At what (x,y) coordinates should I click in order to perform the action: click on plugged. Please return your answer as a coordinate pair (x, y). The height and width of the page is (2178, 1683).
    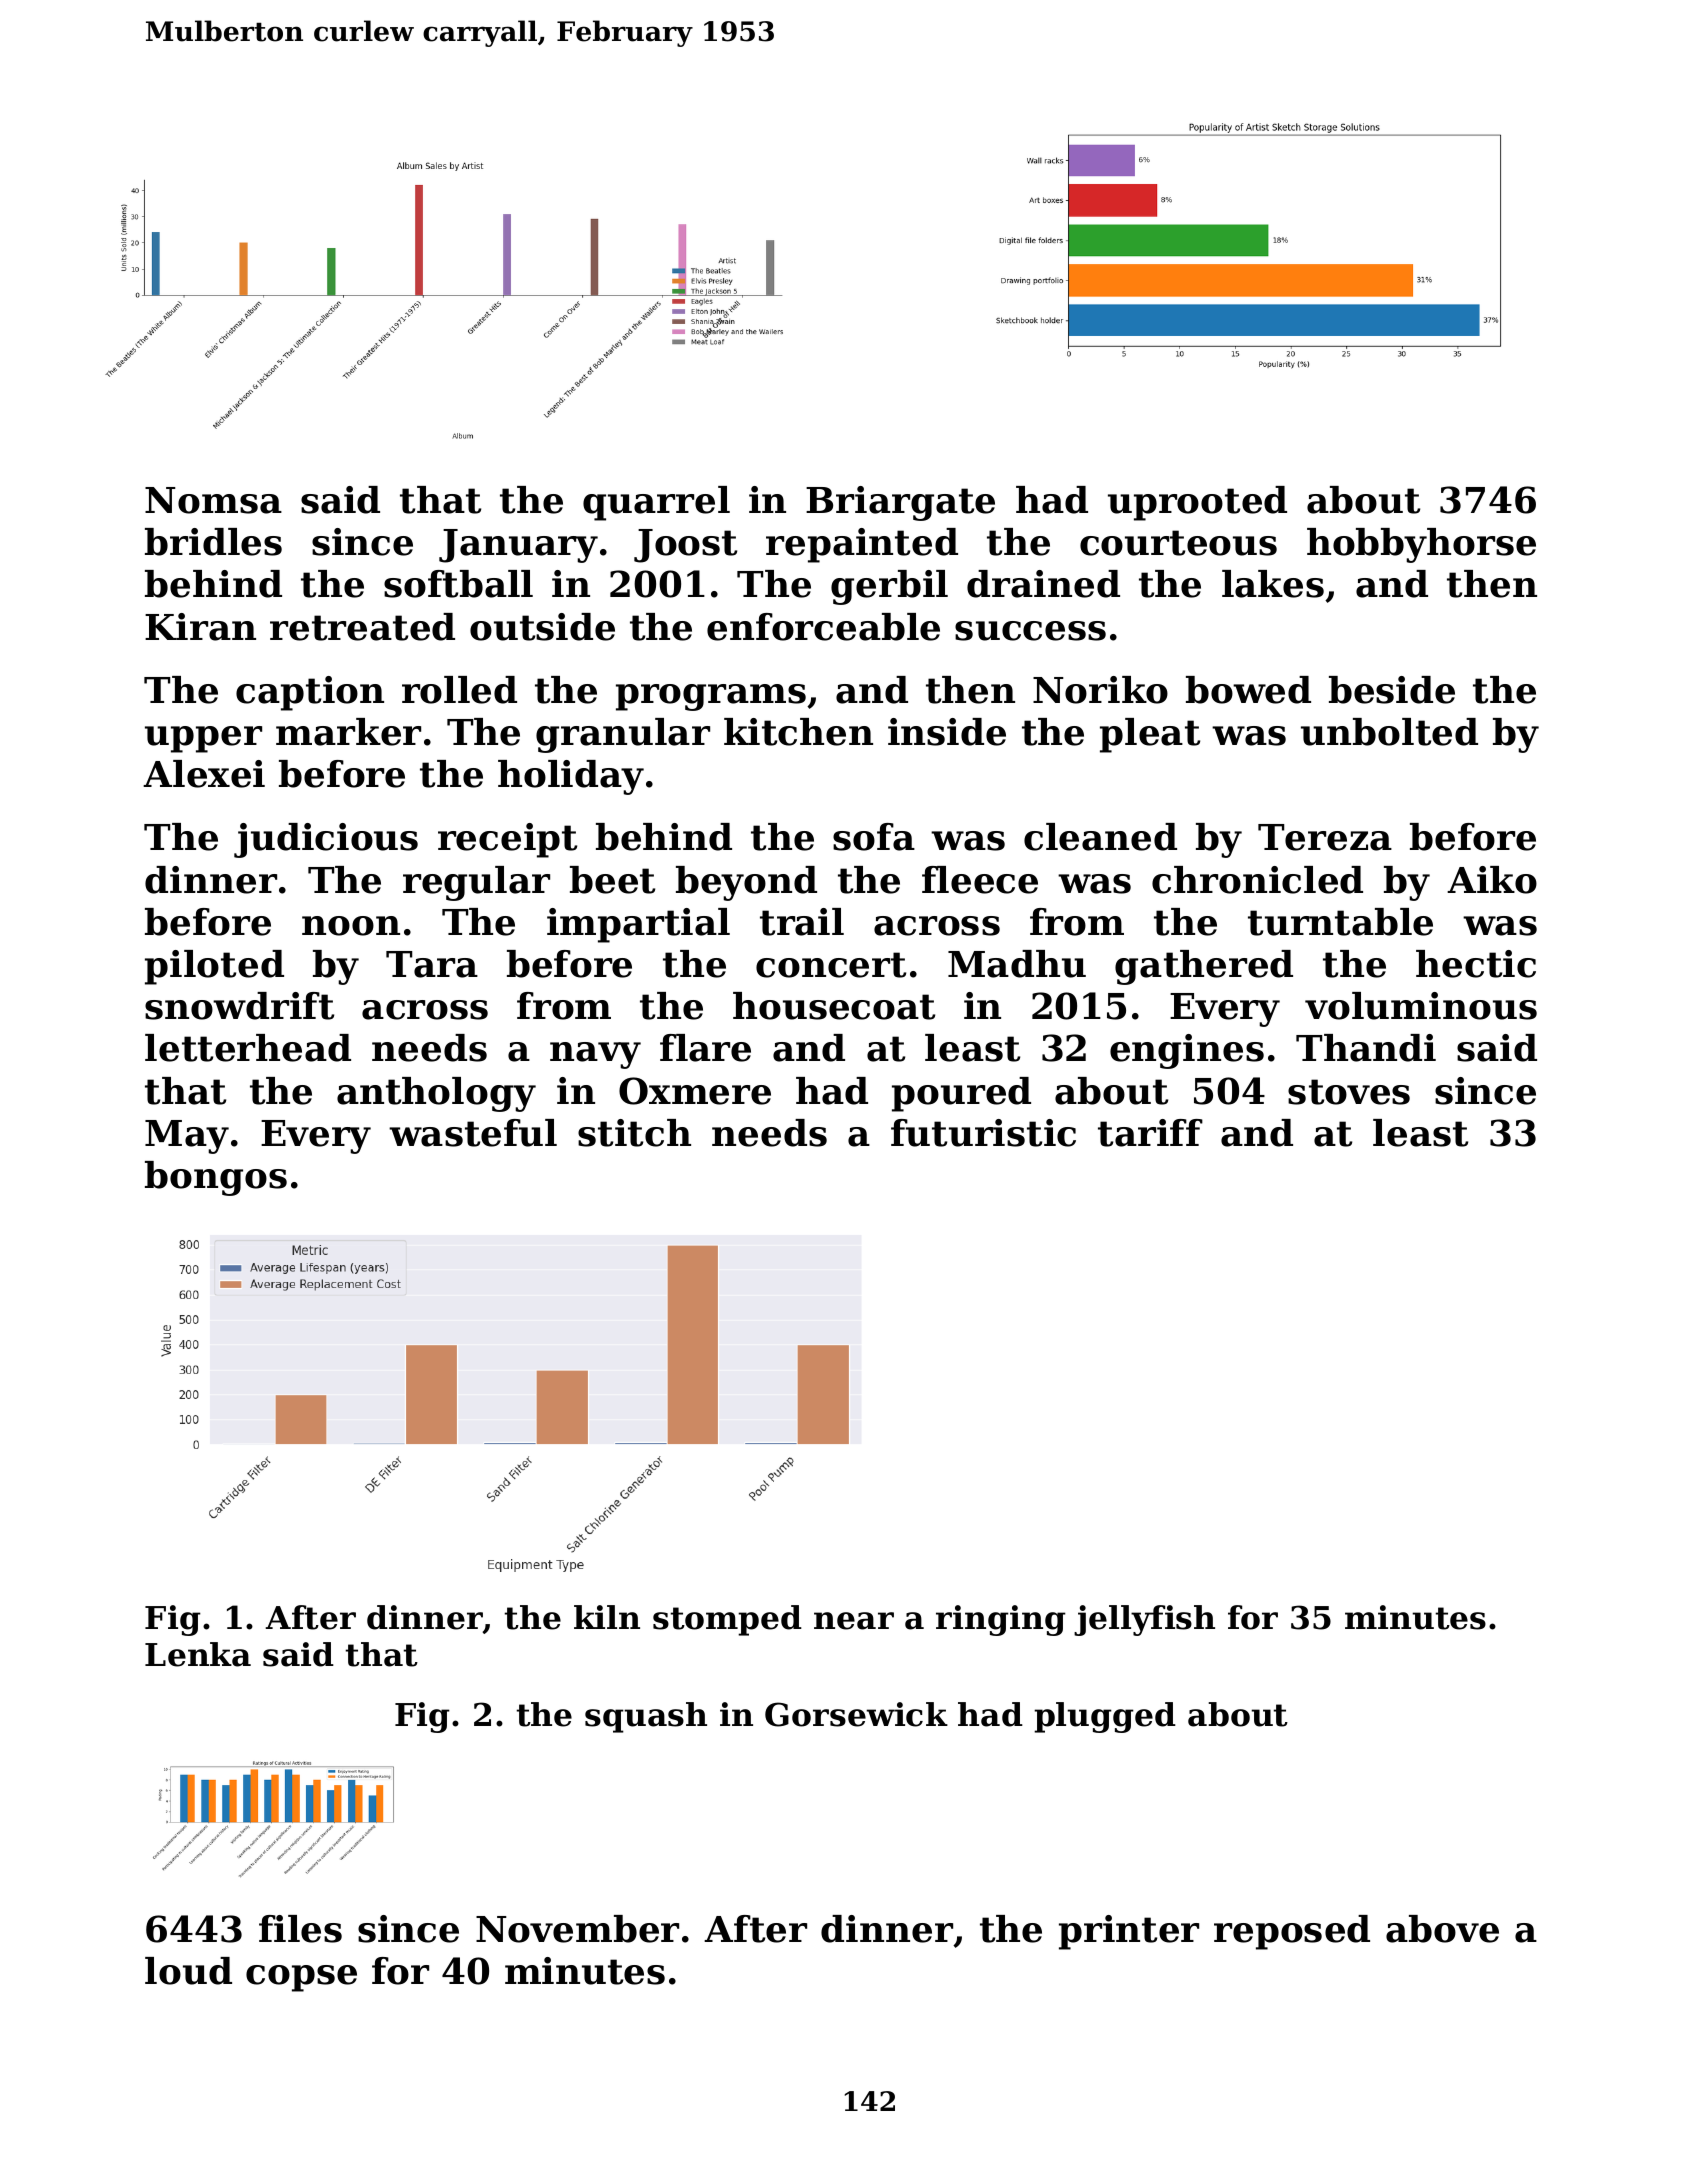
    Looking at the image, I should click on (1105, 1717).
